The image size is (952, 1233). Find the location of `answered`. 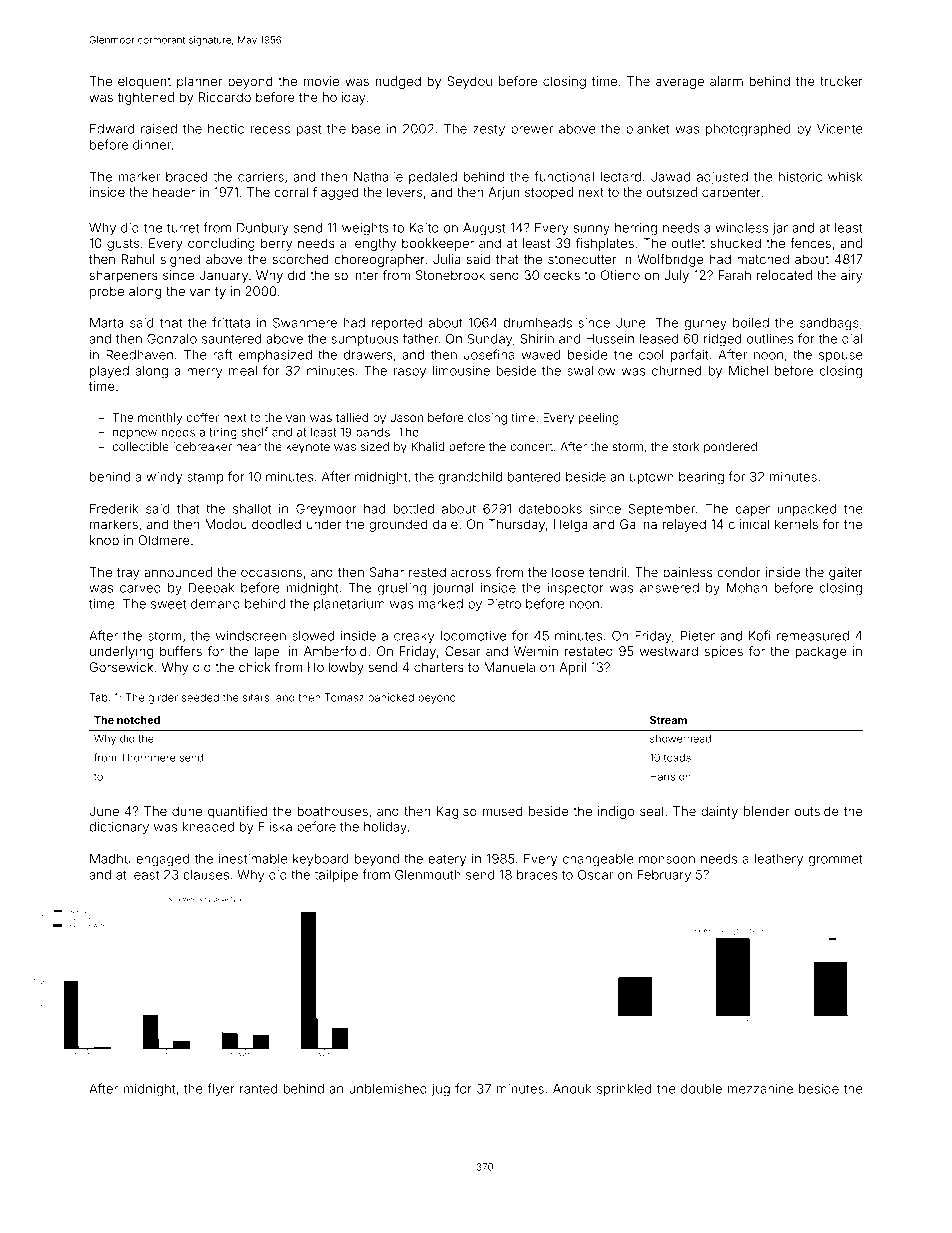

answered is located at coordinates (669, 588).
